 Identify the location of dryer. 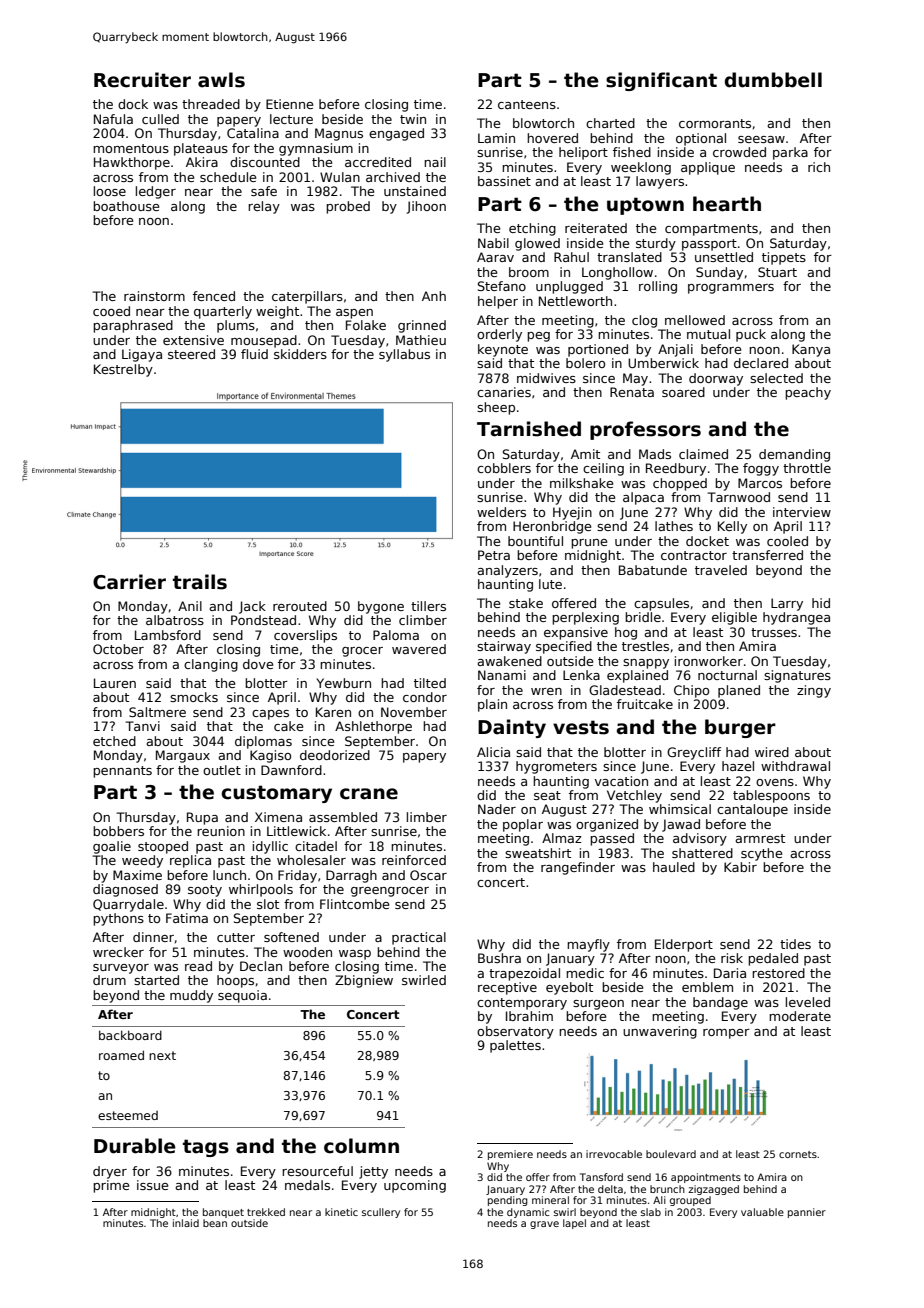
(110, 1172).
